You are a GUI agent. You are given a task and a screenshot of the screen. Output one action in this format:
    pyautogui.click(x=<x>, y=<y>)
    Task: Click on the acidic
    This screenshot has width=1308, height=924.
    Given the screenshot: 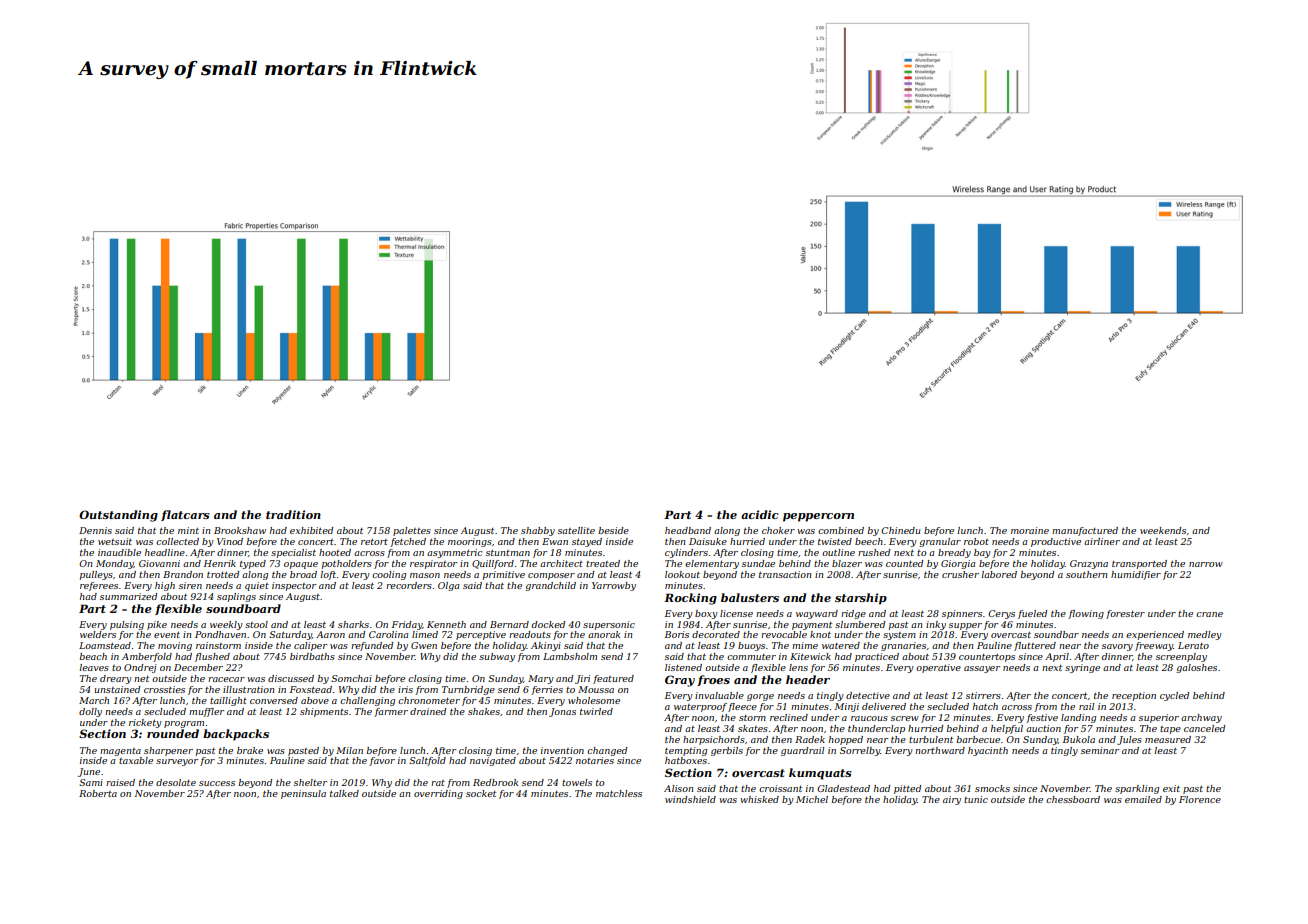 What is the action you would take?
    pyautogui.click(x=759, y=514)
